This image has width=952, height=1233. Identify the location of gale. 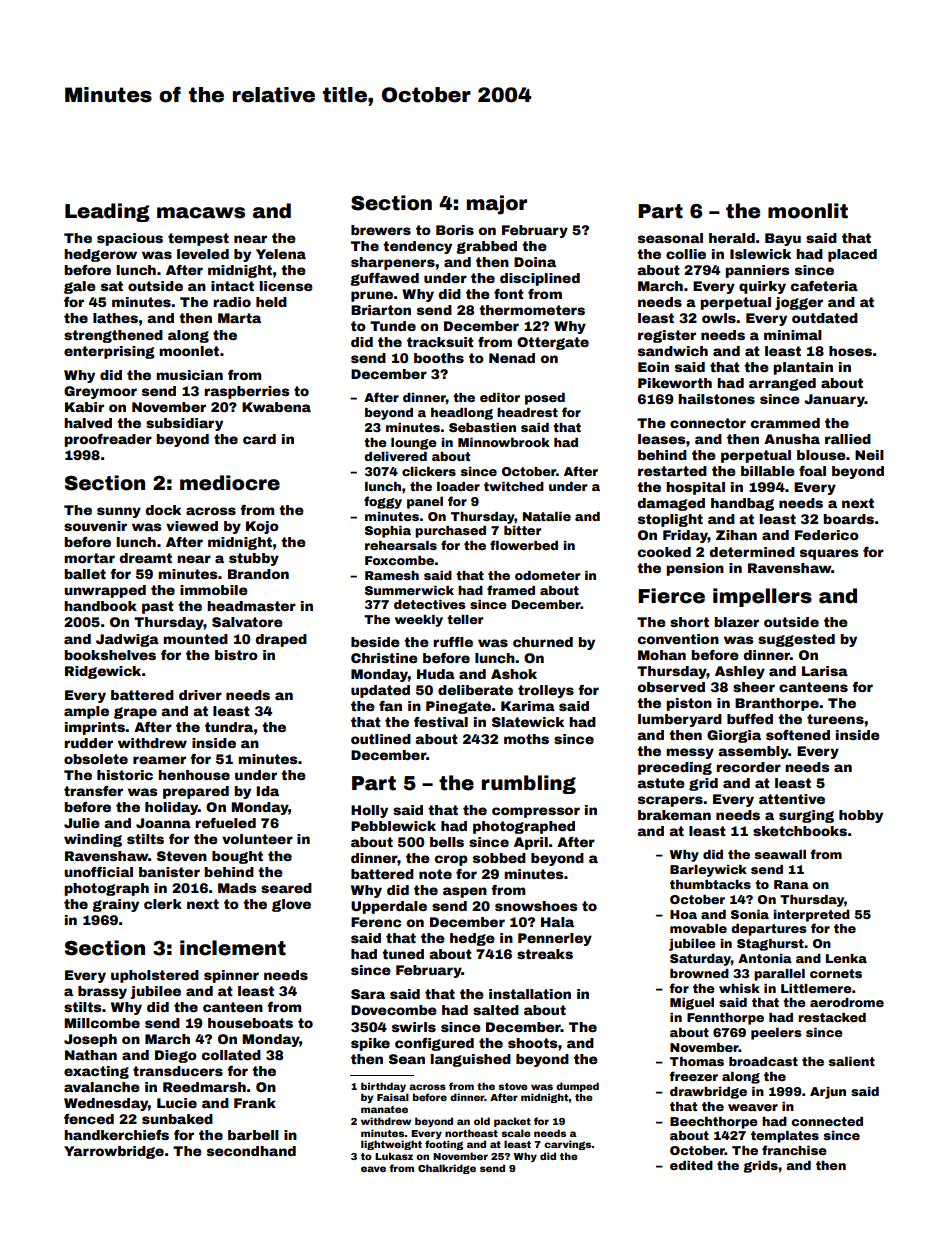
(80, 287).
